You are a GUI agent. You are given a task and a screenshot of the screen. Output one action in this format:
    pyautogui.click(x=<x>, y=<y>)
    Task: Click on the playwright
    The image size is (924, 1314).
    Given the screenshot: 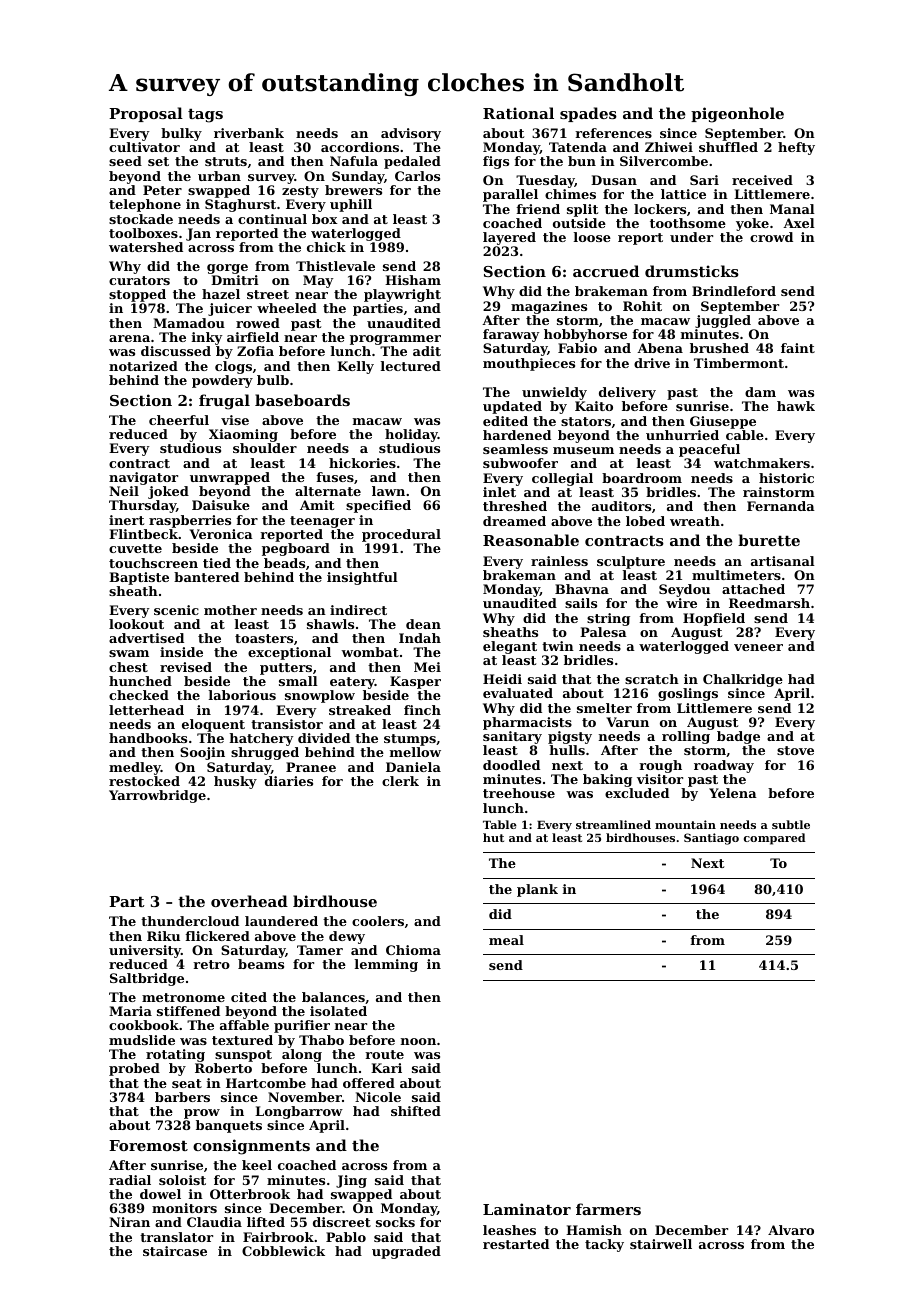 What is the action you would take?
    pyautogui.click(x=402, y=295)
